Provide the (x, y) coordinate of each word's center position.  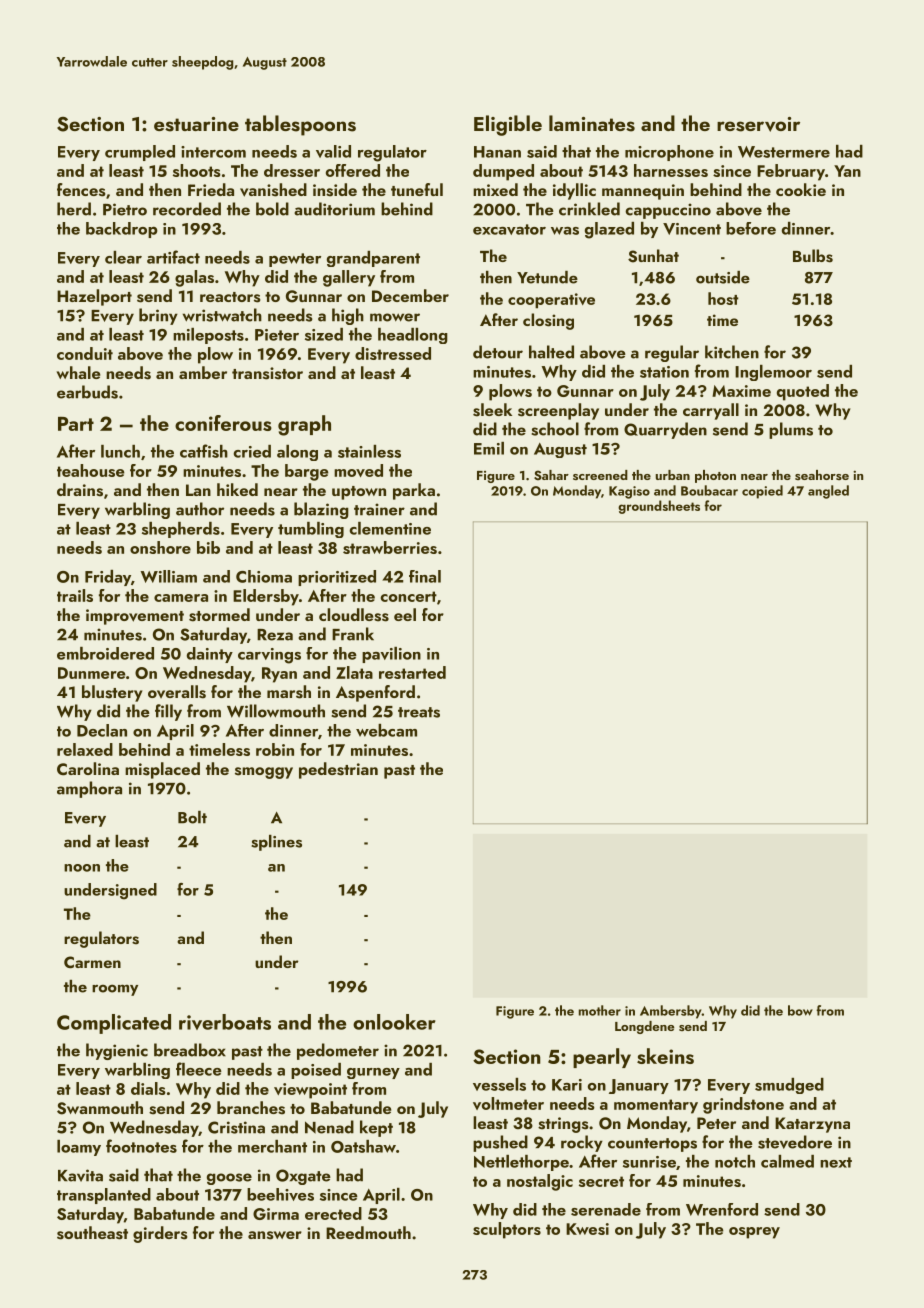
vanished (273, 190)
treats (419, 712)
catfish (204, 451)
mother (600, 1010)
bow (800, 1010)
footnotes (141, 1146)
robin (275, 749)
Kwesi (587, 1229)
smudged (789, 1086)
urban (673, 475)
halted (551, 352)
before (751, 228)
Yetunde (547, 277)
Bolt (192, 817)
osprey (754, 1233)
